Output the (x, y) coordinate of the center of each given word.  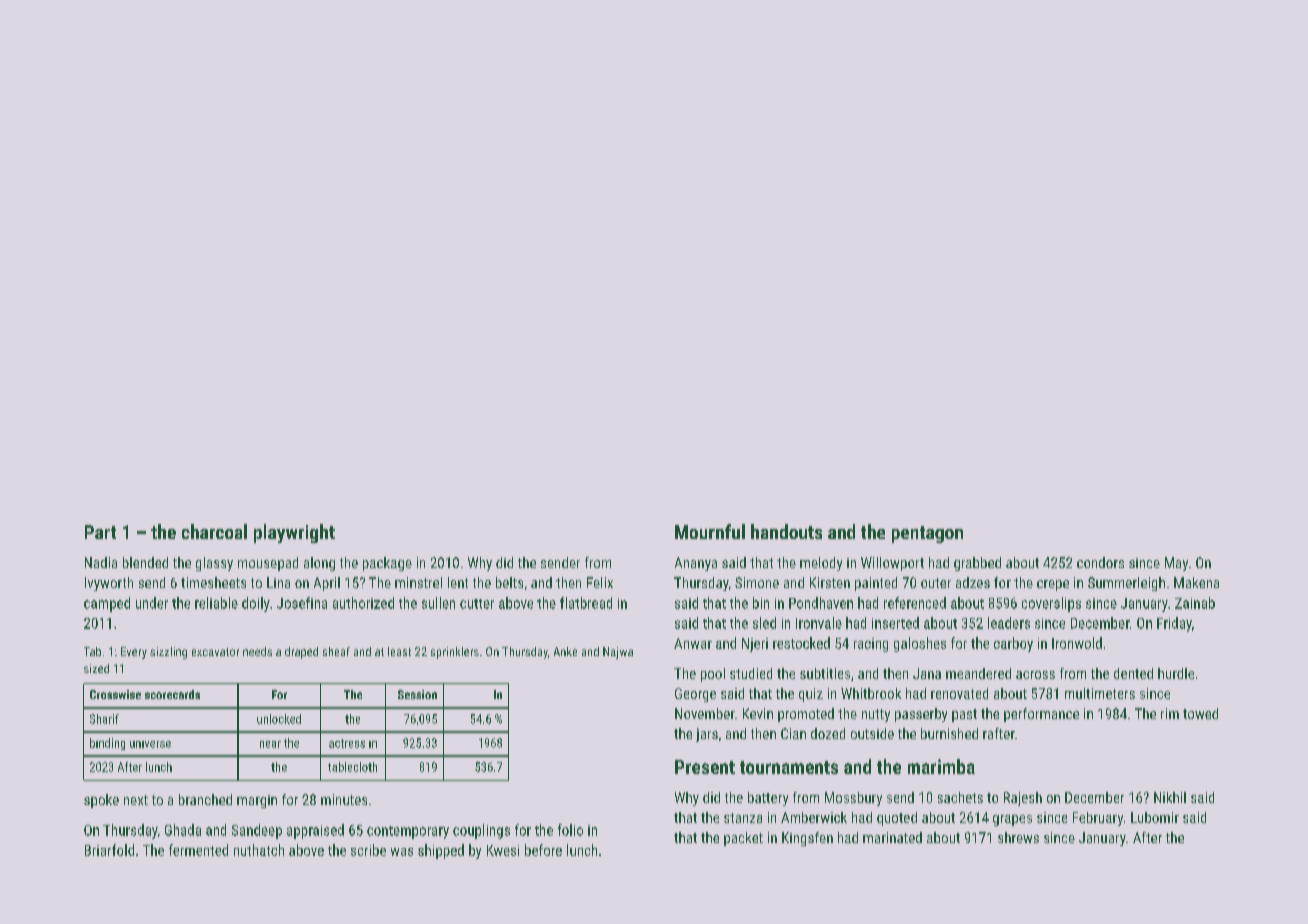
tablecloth (352, 767)
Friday (1174, 624)
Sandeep (257, 831)
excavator (215, 652)
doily (256, 604)
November (705, 713)
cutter (477, 604)
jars (707, 735)
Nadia (101, 562)
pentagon (927, 534)
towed (1200, 713)
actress (347, 743)
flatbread (586, 603)
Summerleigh (1126, 584)
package (387, 564)
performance (1041, 715)
